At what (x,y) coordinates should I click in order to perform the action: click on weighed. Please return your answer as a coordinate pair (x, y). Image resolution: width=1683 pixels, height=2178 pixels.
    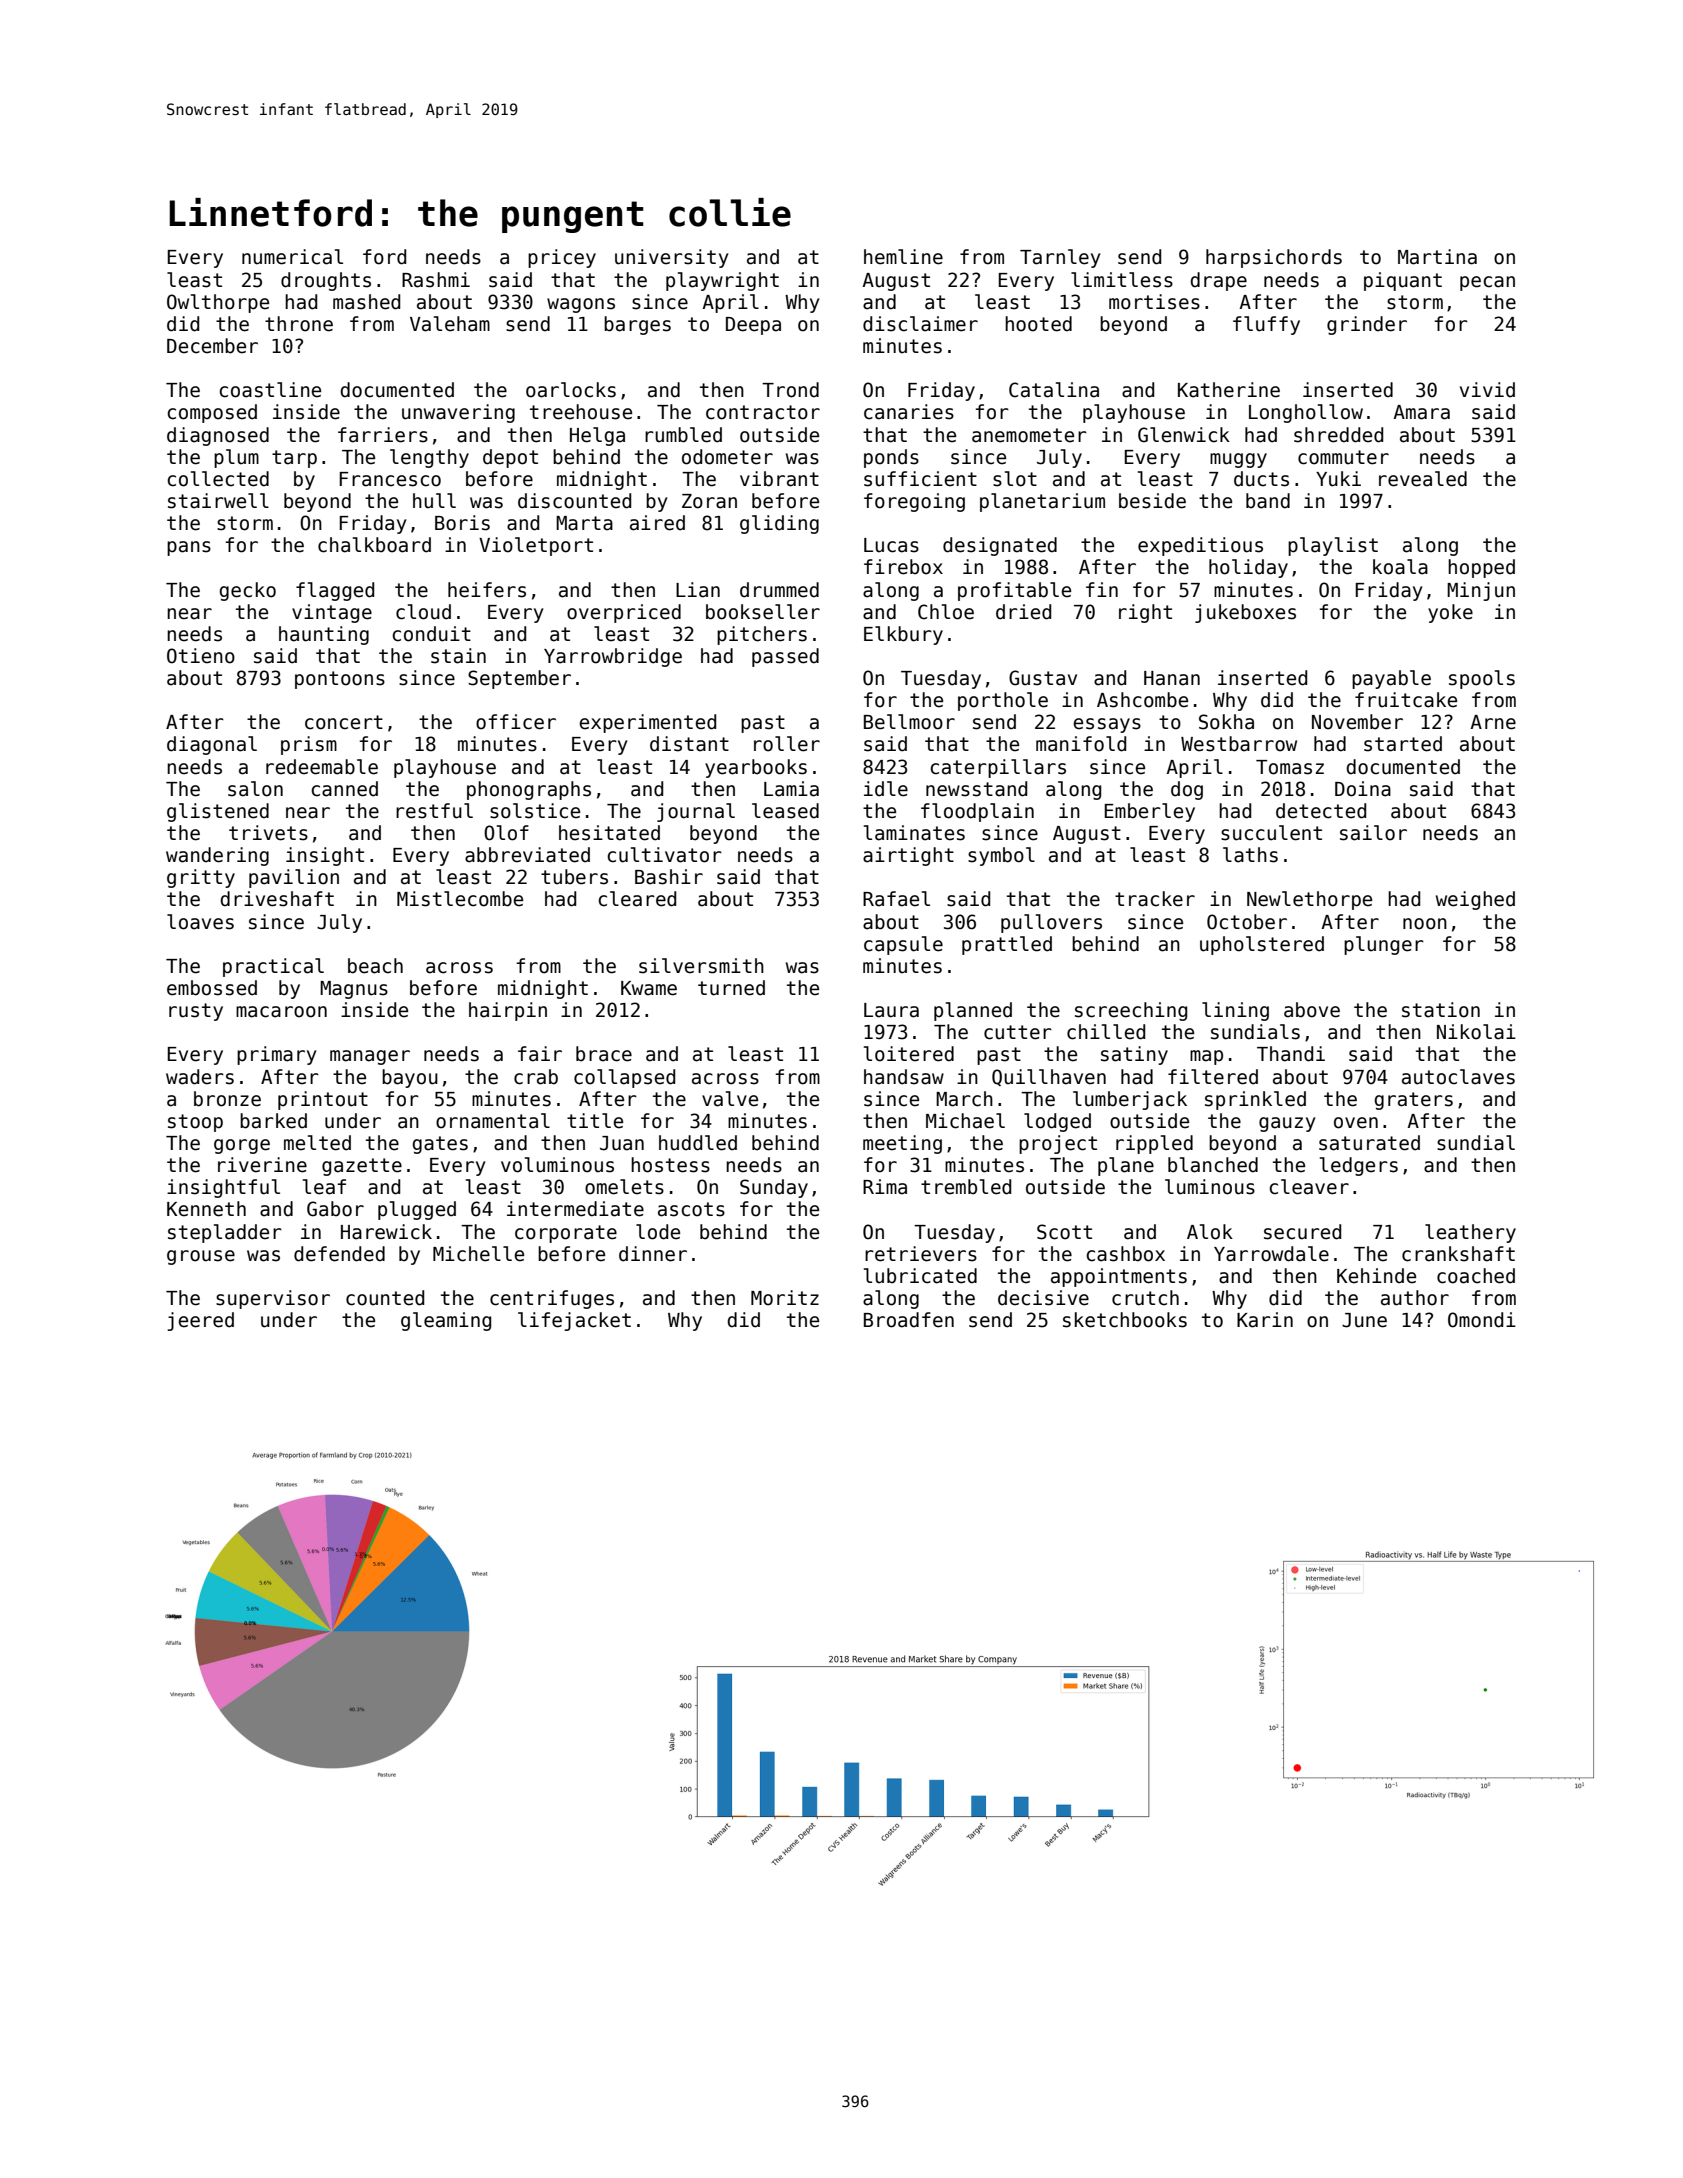
    Looking at the image, I should click on (1475, 900).
